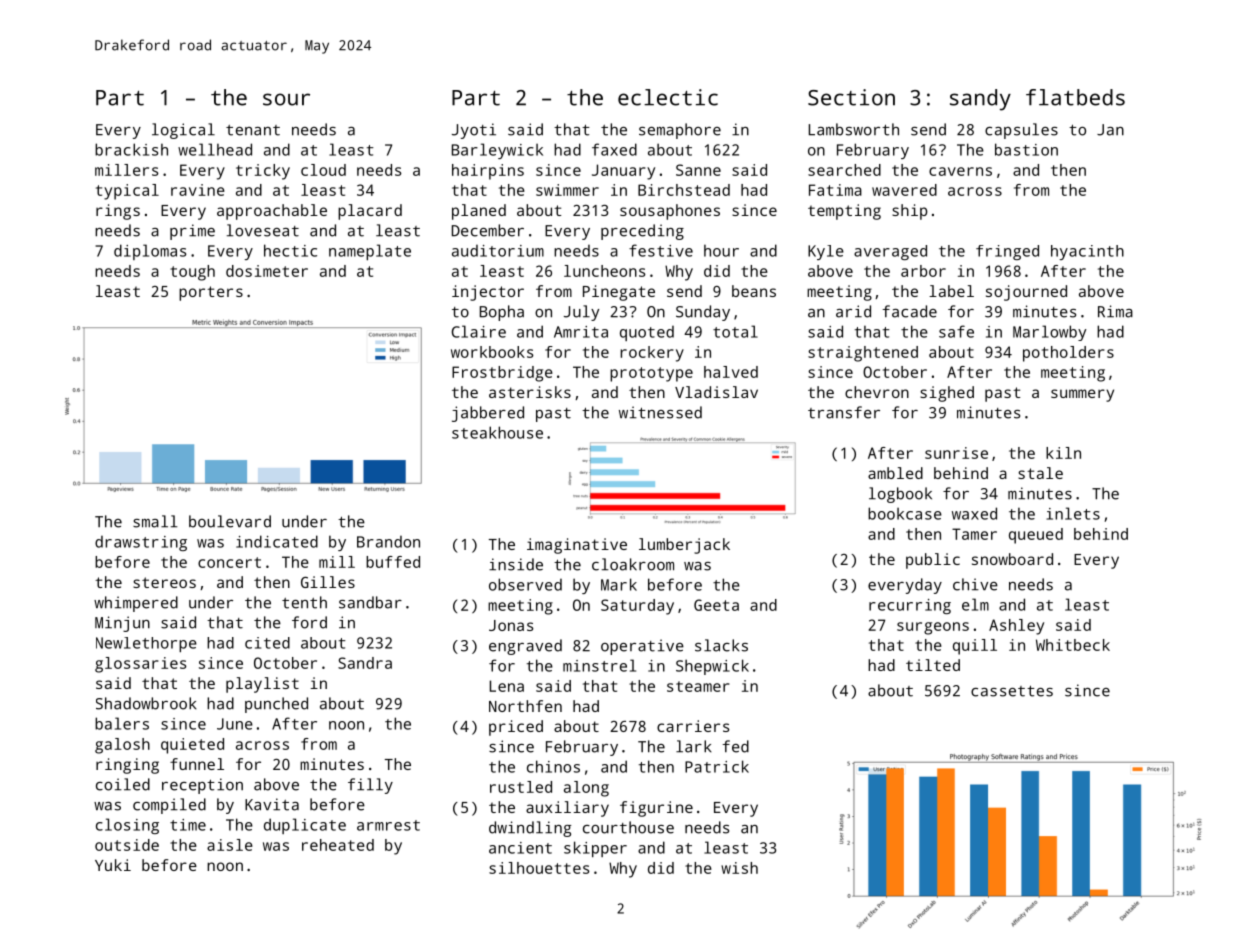 This image has width=1233, height=952. I want to click on eclectic, so click(668, 97).
